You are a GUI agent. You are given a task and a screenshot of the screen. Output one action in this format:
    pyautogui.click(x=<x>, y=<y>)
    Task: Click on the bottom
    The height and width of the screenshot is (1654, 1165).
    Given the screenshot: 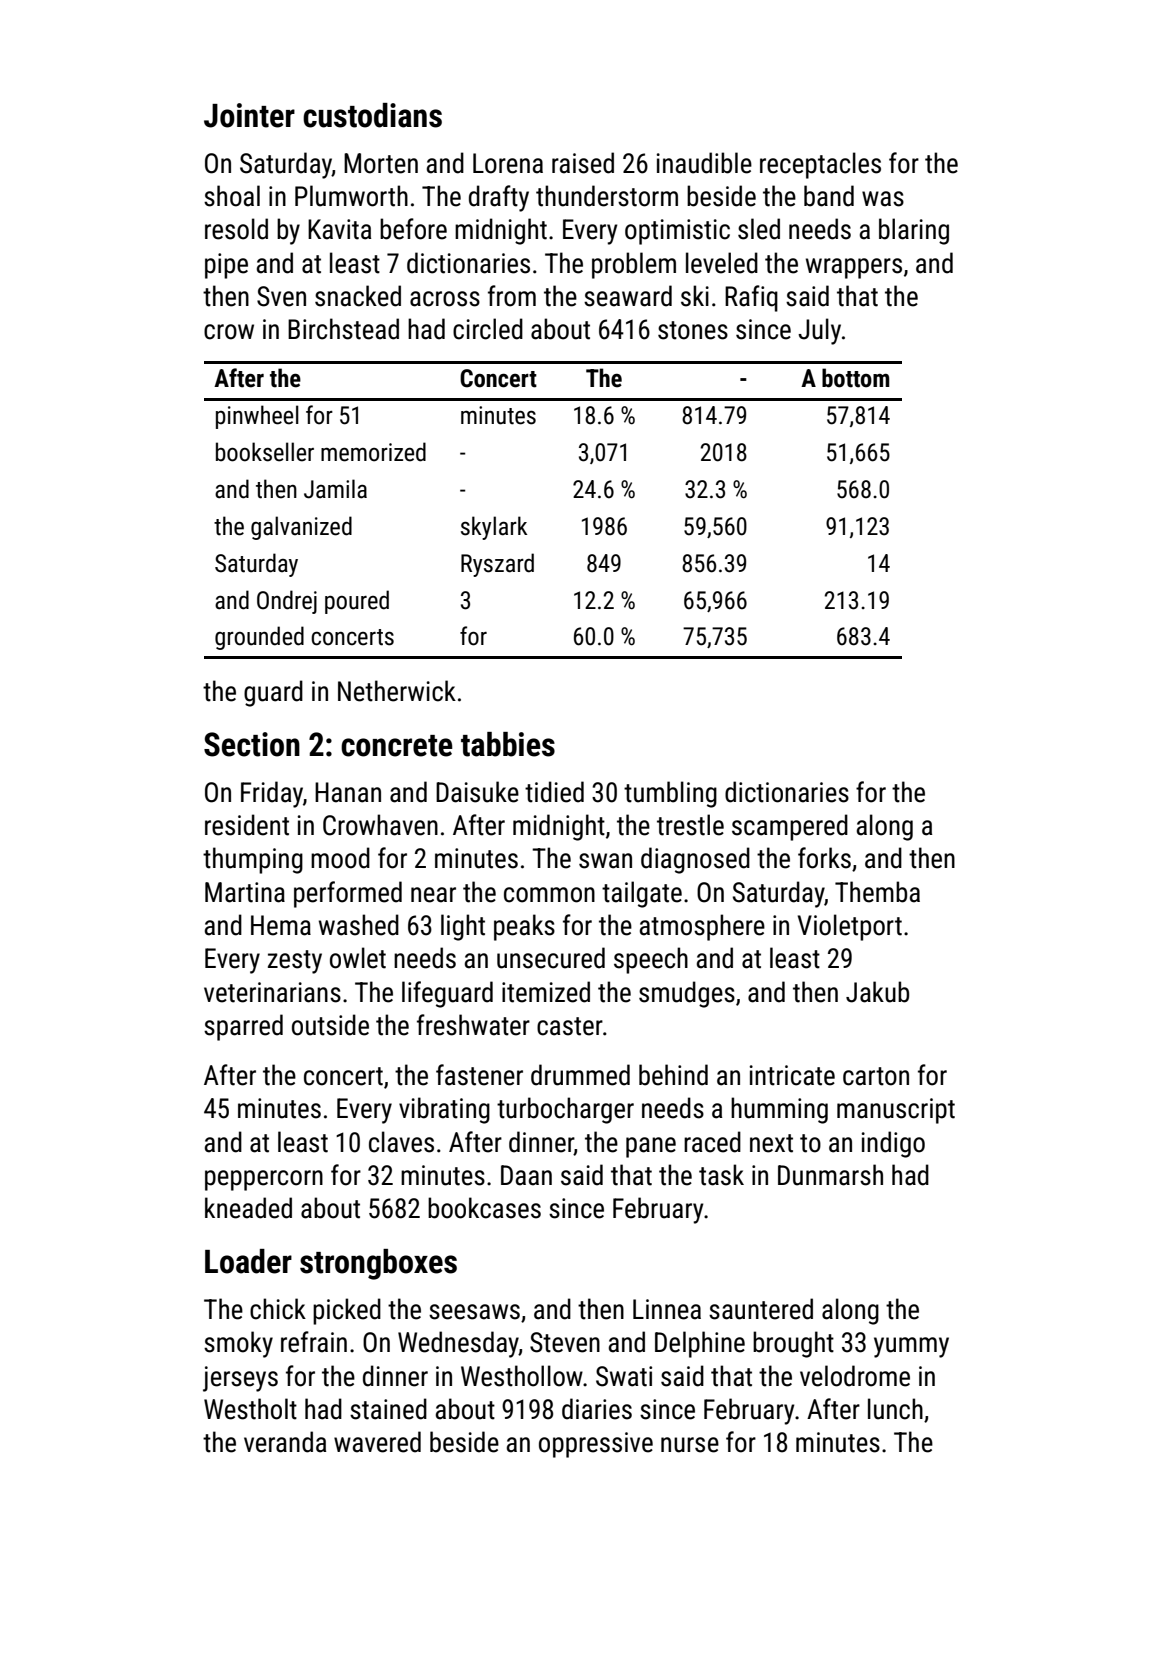 What is the action you would take?
    pyautogui.click(x=856, y=378)
